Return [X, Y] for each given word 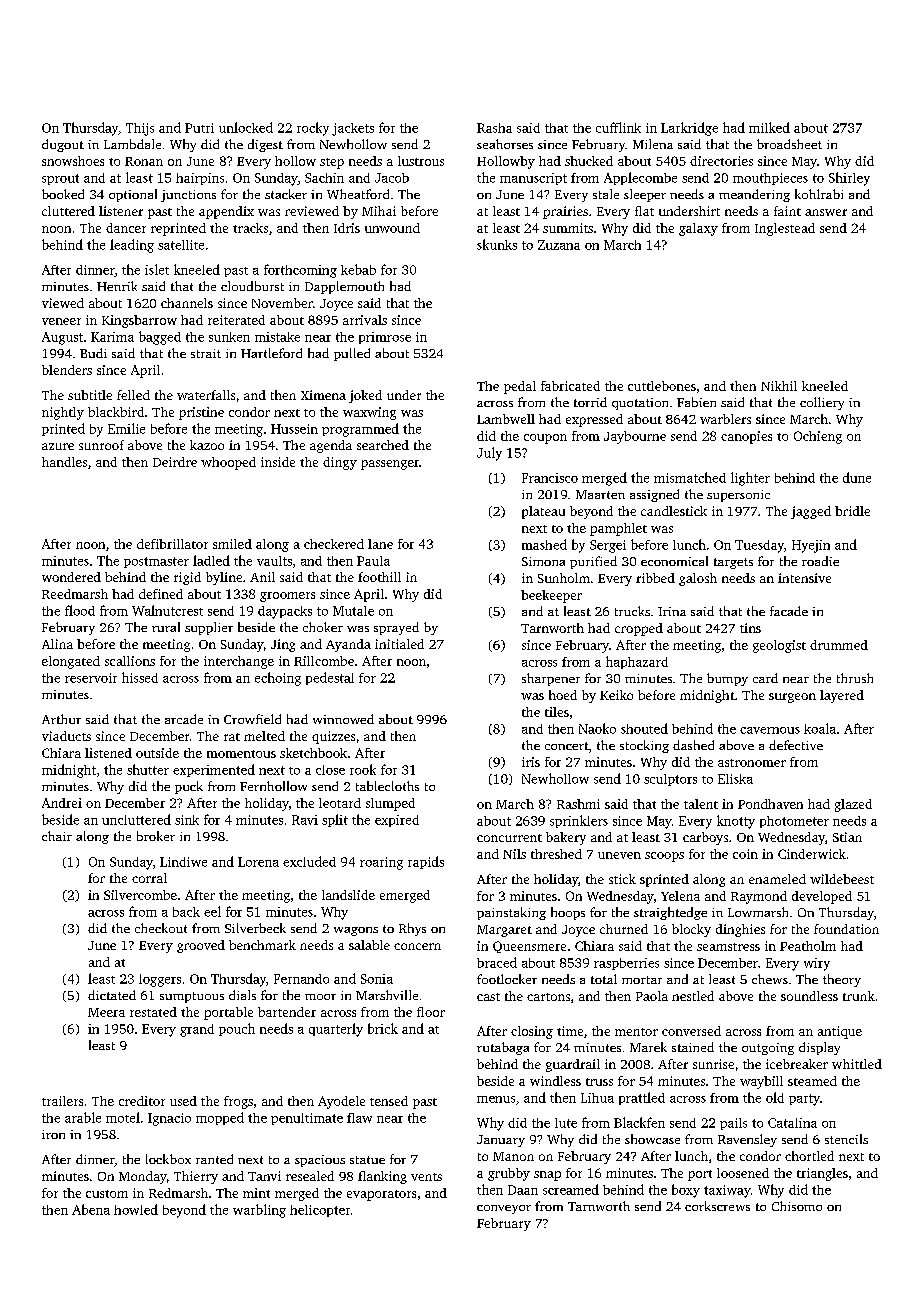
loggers [160, 980]
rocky [313, 129]
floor [431, 1012]
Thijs [140, 129]
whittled [857, 1064]
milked [769, 127]
